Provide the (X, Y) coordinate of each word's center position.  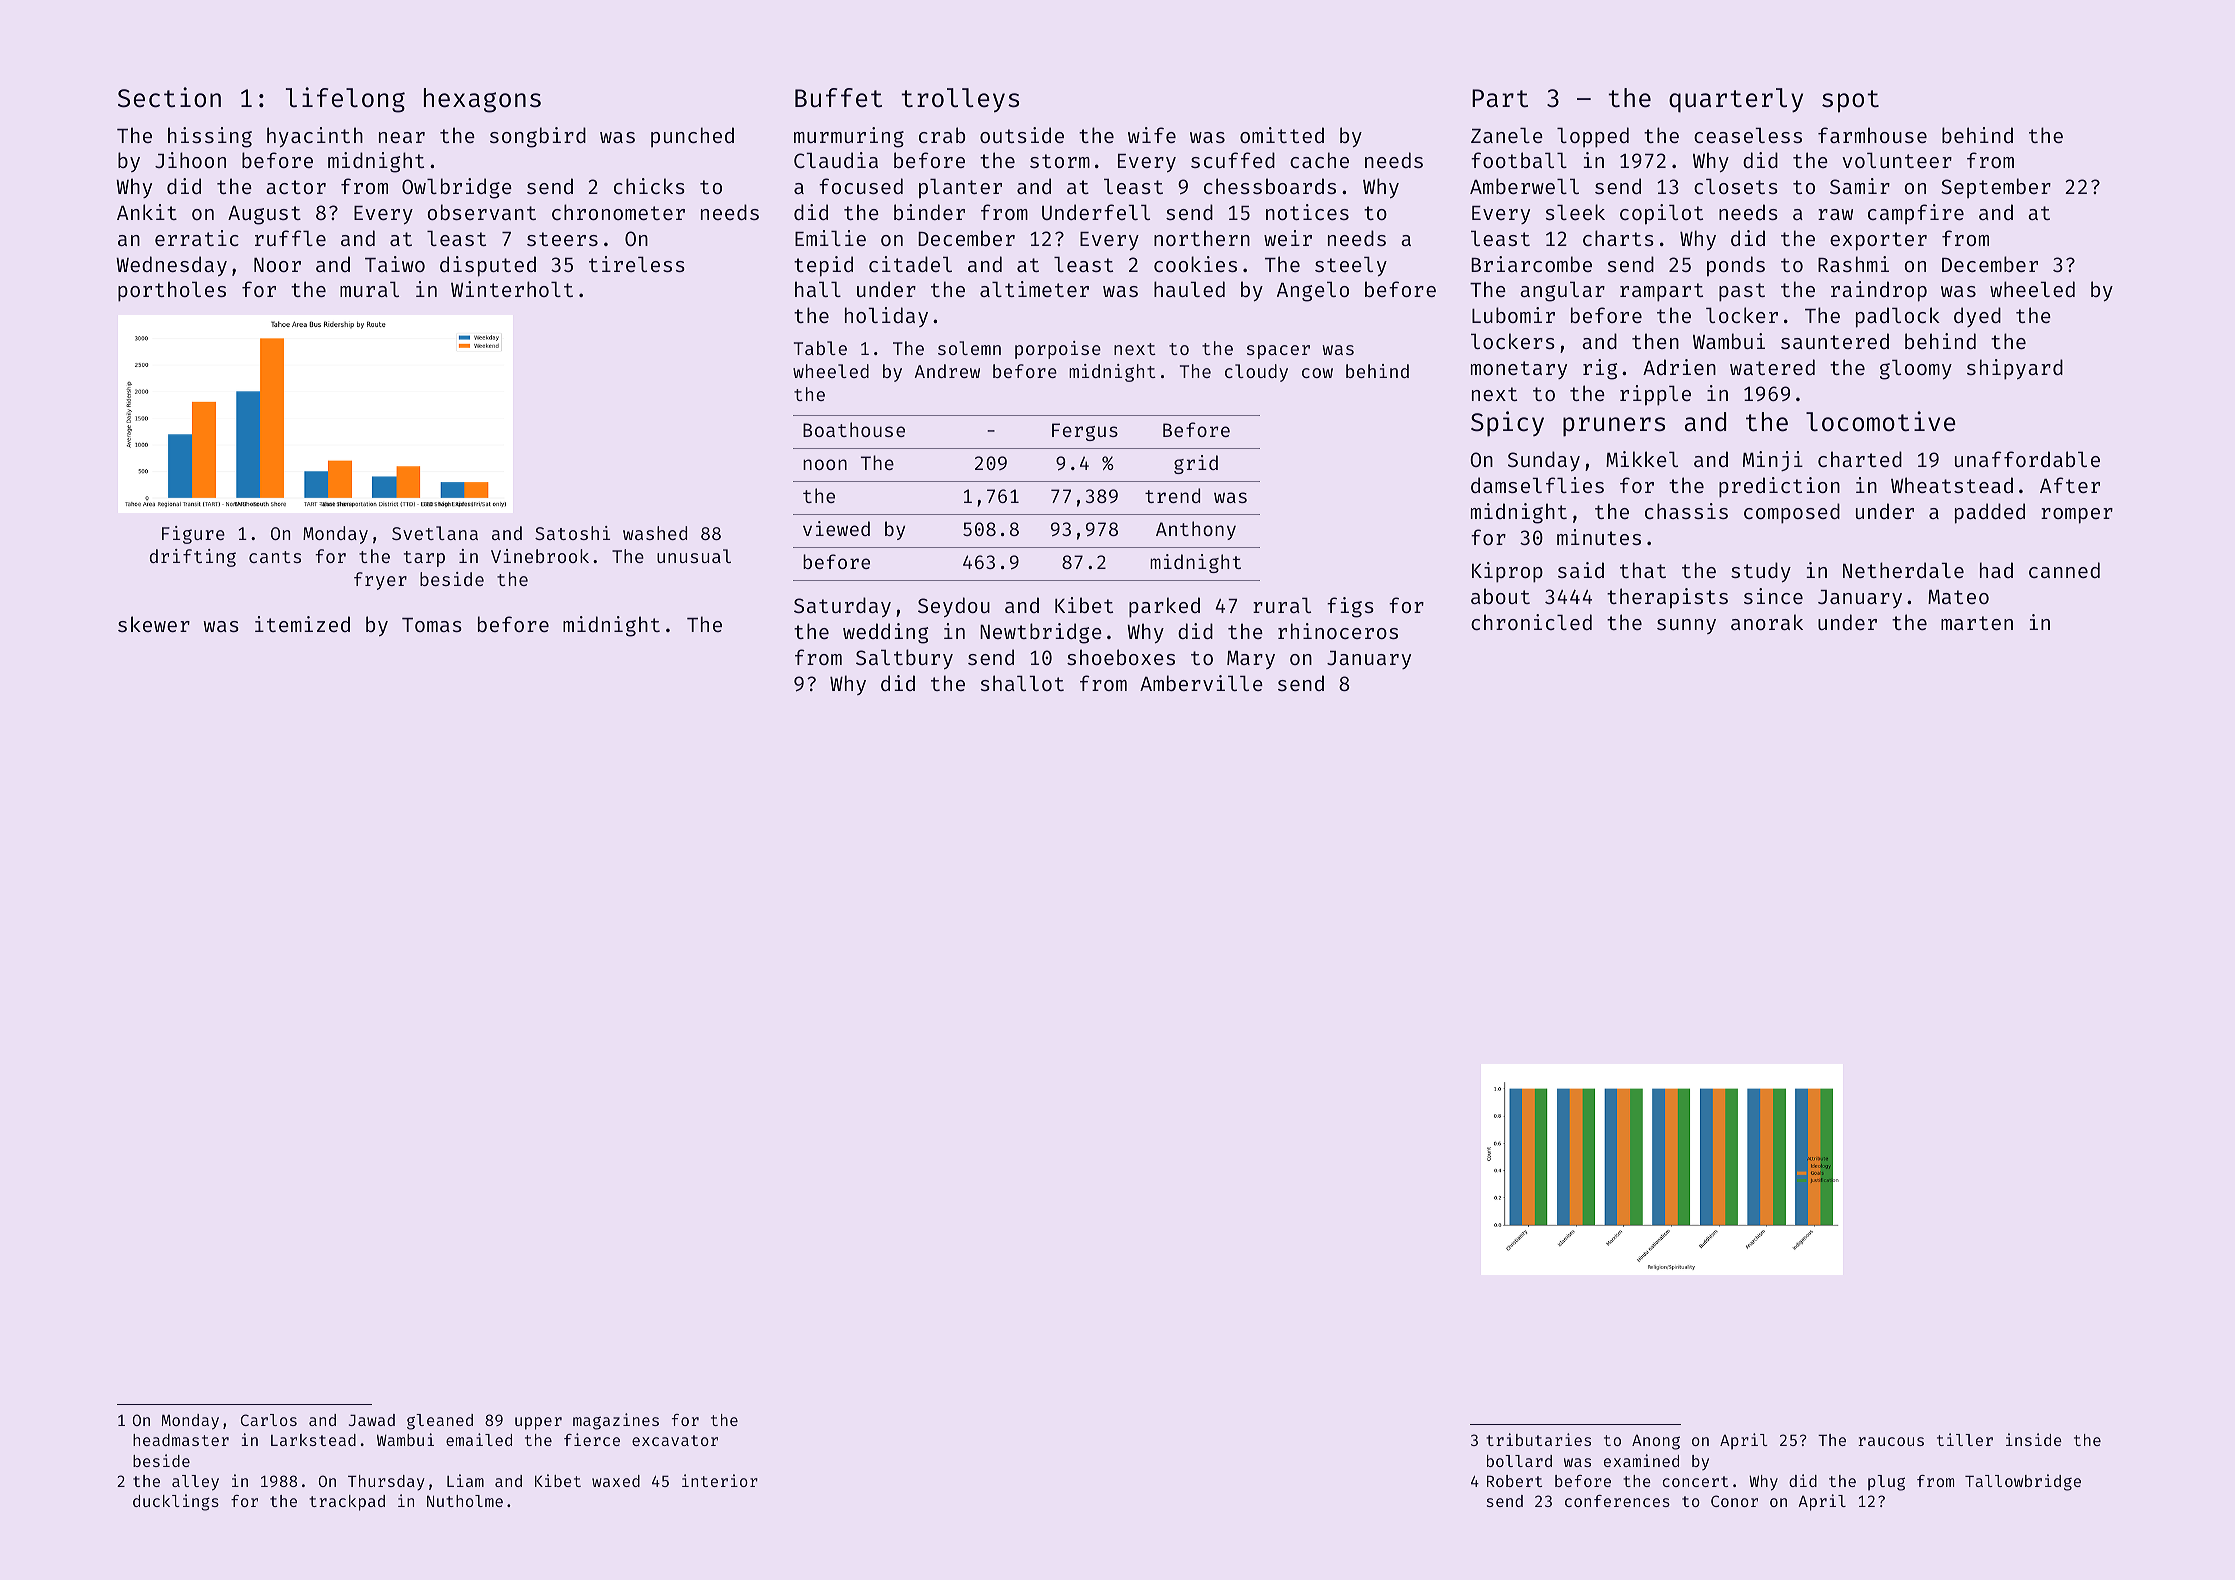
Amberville (1201, 683)
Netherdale (1903, 570)
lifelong (345, 100)
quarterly (1736, 100)
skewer (154, 624)
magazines (616, 1421)
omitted (1282, 135)
